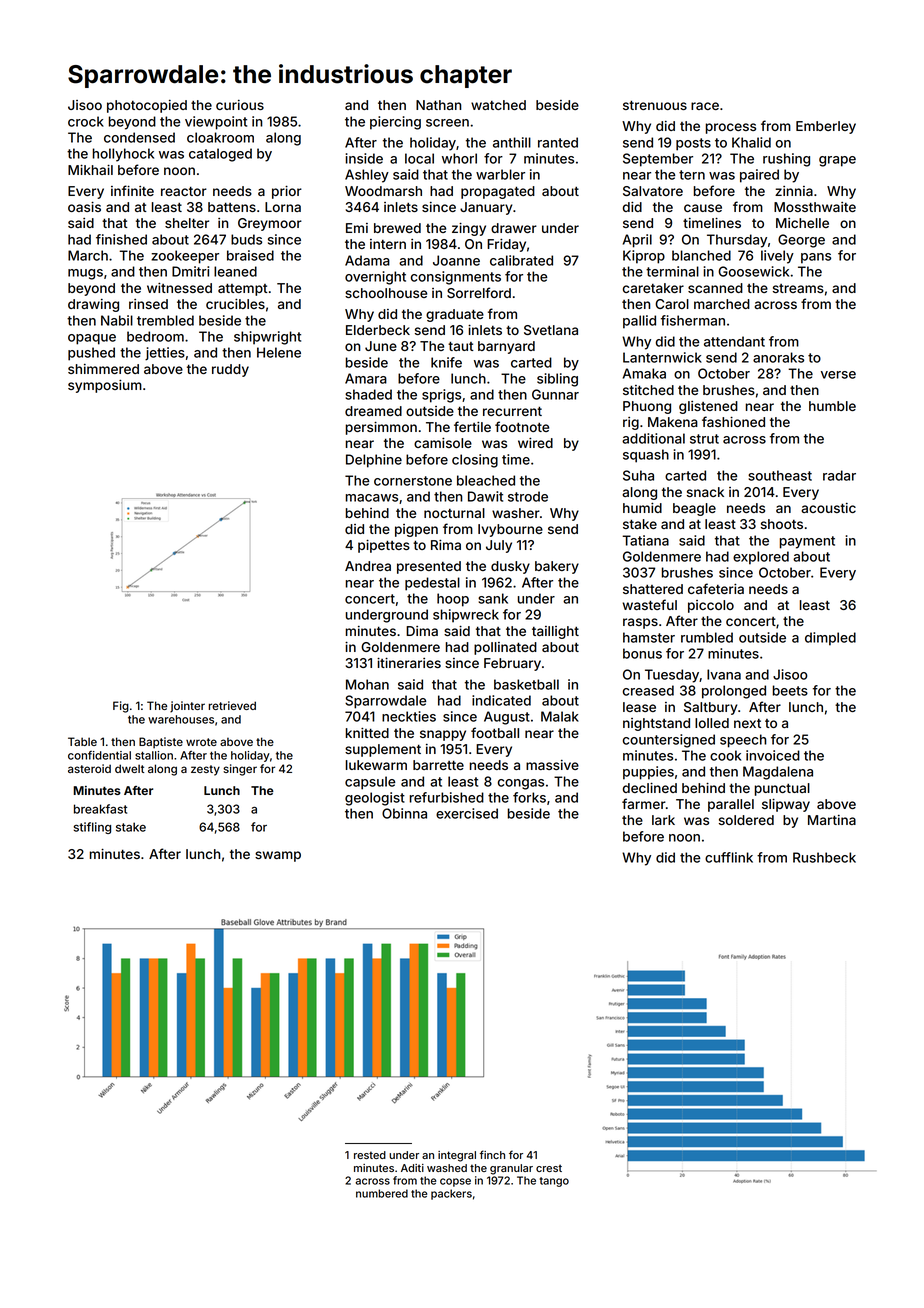 Image resolution: width=924 pixels, height=1308 pixels. Describe the element at coordinates (557, 380) in the screenshot. I see `sibling` at that location.
